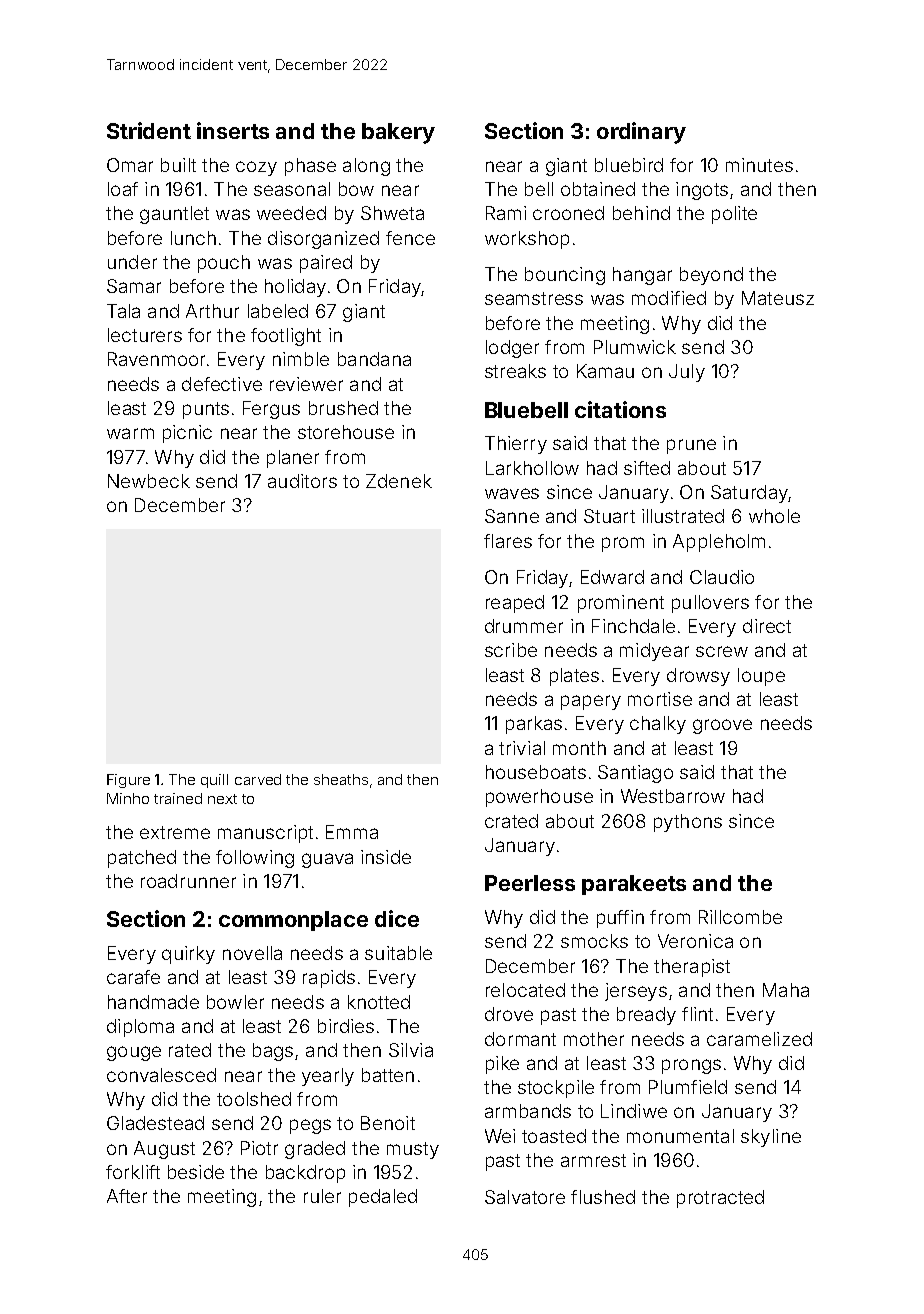 This image has width=924, height=1314. Describe the element at coordinates (206, 410) in the image. I see `punts` at that location.
